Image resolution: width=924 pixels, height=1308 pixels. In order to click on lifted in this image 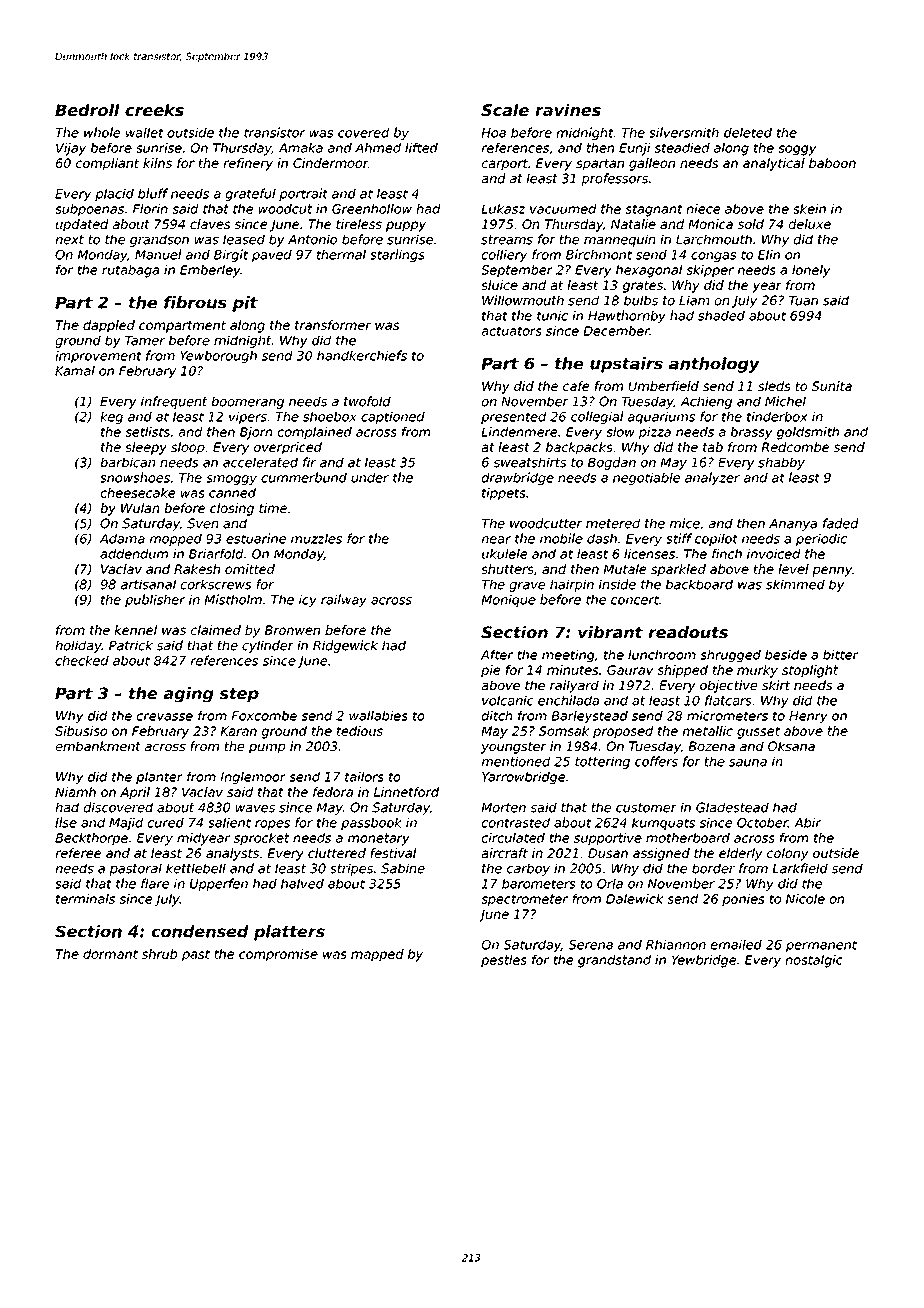, I will do `click(421, 148)`.
